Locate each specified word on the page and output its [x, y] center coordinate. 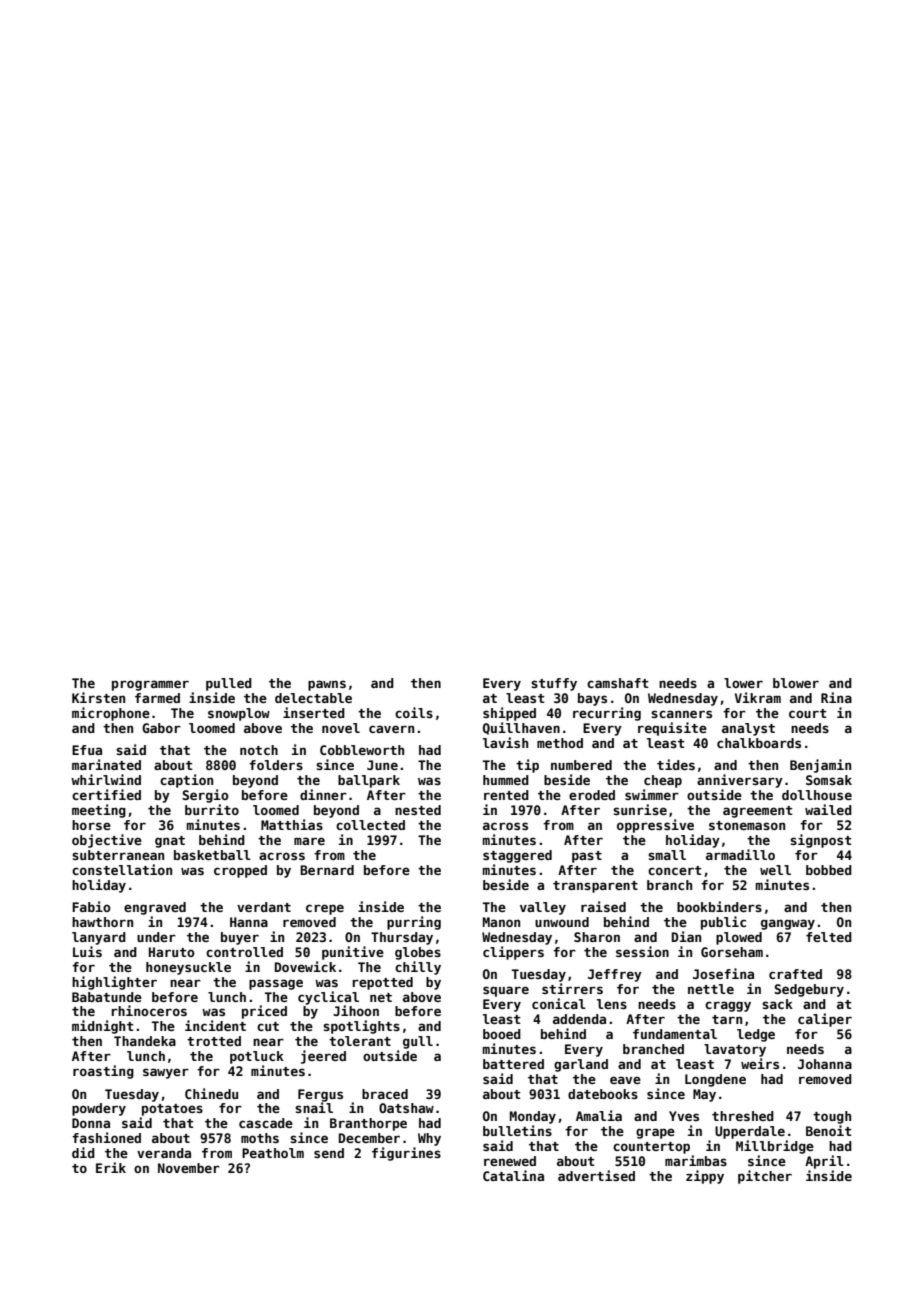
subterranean [118, 855]
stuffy [554, 684]
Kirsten [98, 697]
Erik [111, 1167]
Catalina [513, 1175]
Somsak [829, 780]
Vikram [758, 697]
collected [370, 825]
